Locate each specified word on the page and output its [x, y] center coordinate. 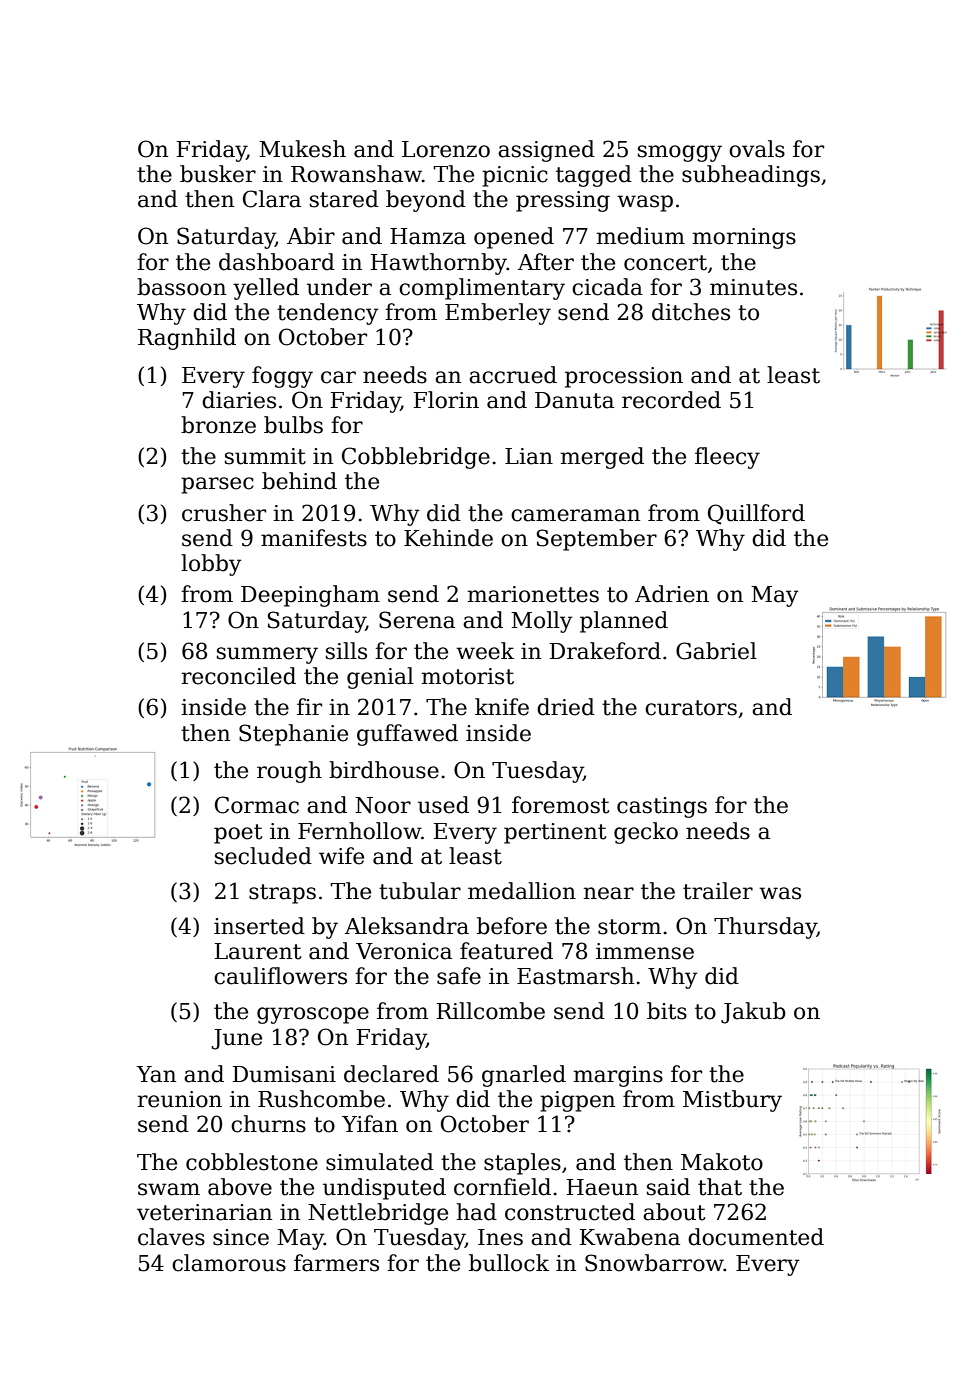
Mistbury [732, 1101]
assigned [546, 151]
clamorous [229, 1263]
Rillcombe [491, 1011]
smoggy [680, 153]
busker [218, 174]
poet [238, 834]
